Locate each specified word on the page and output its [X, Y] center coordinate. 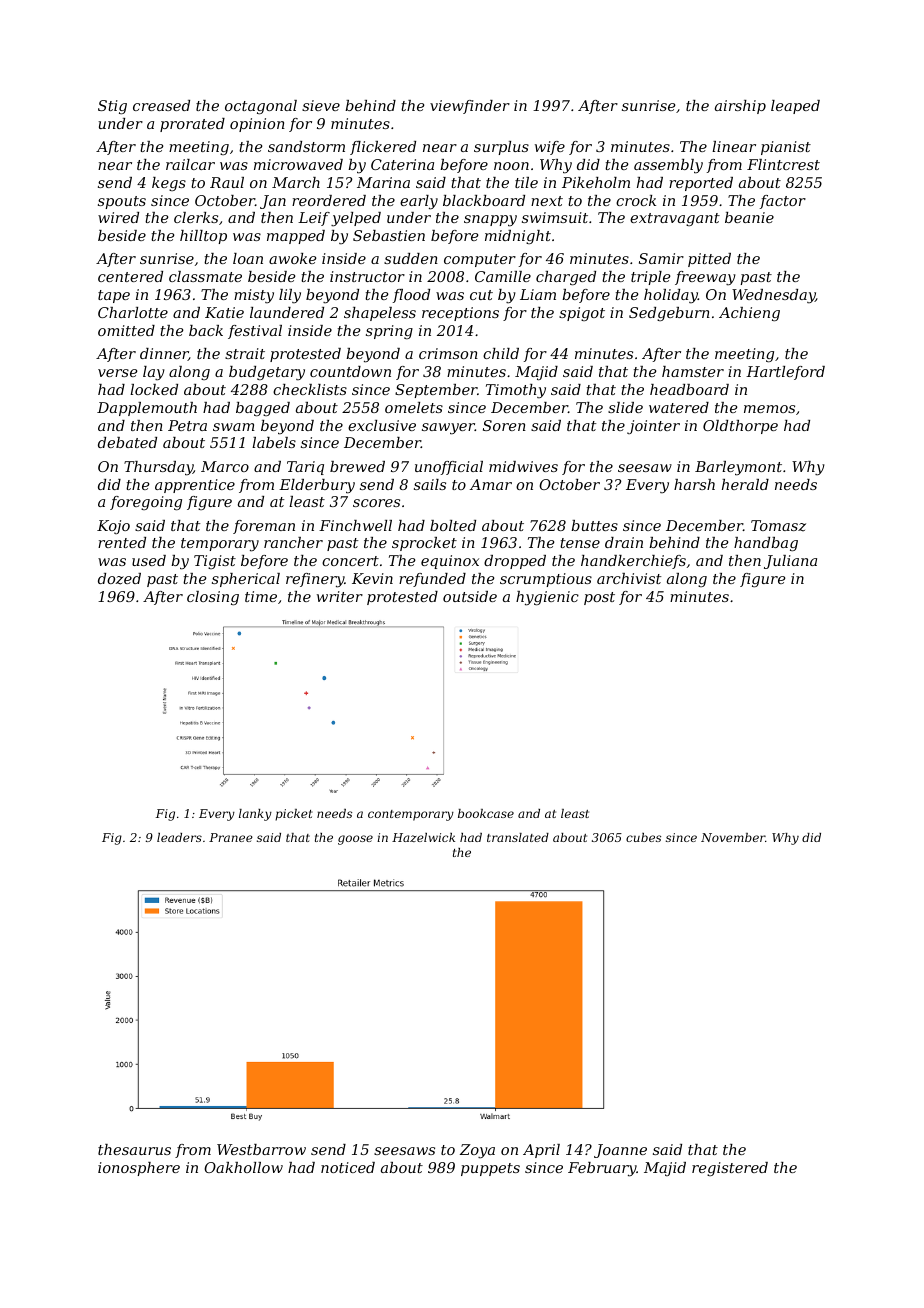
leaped [795, 107]
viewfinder [470, 107]
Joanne [620, 1151]
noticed [348, 1167]
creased [161, 105]
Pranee [231, 837]
